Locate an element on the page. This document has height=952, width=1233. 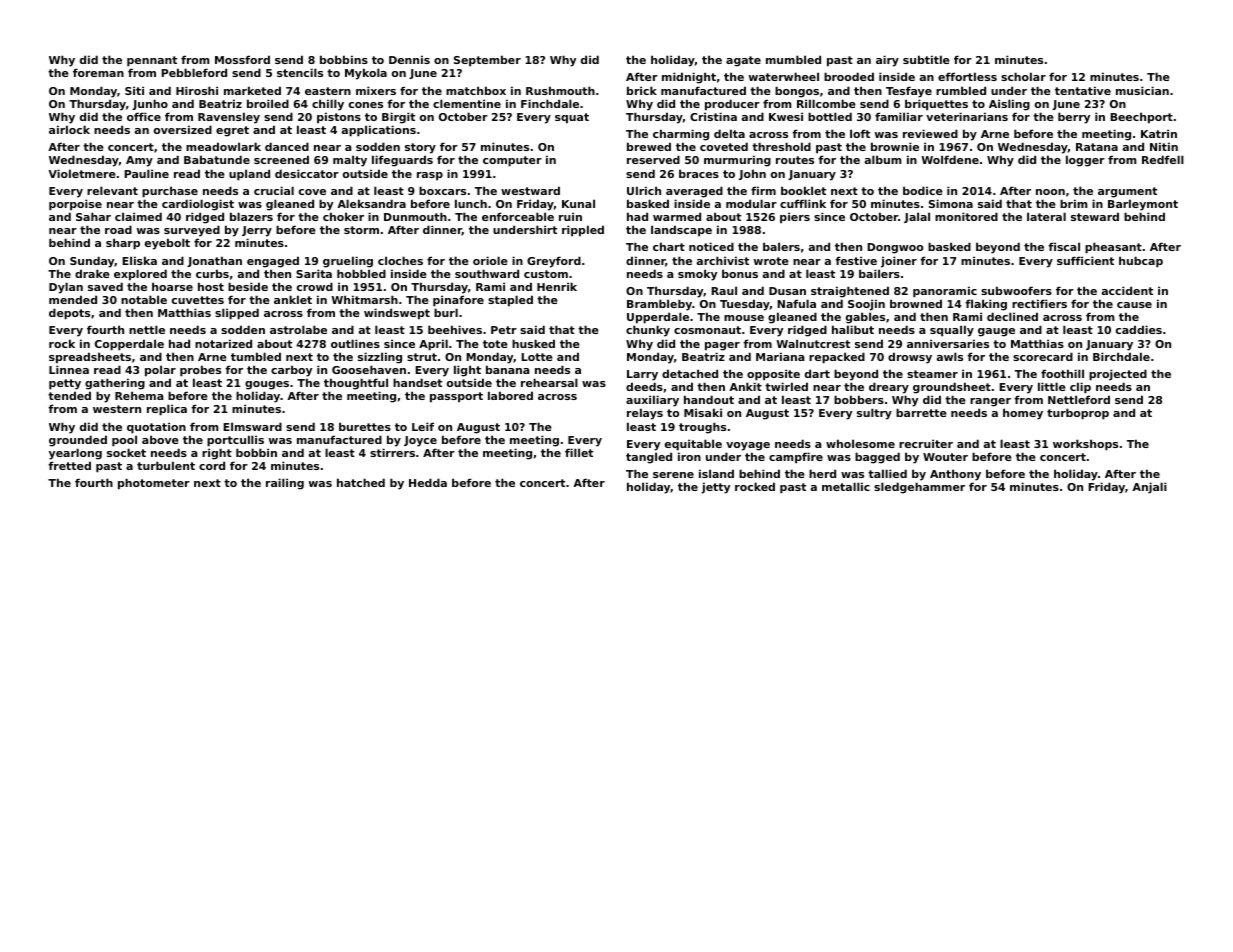
probes is located at coordinates (200, 371).
